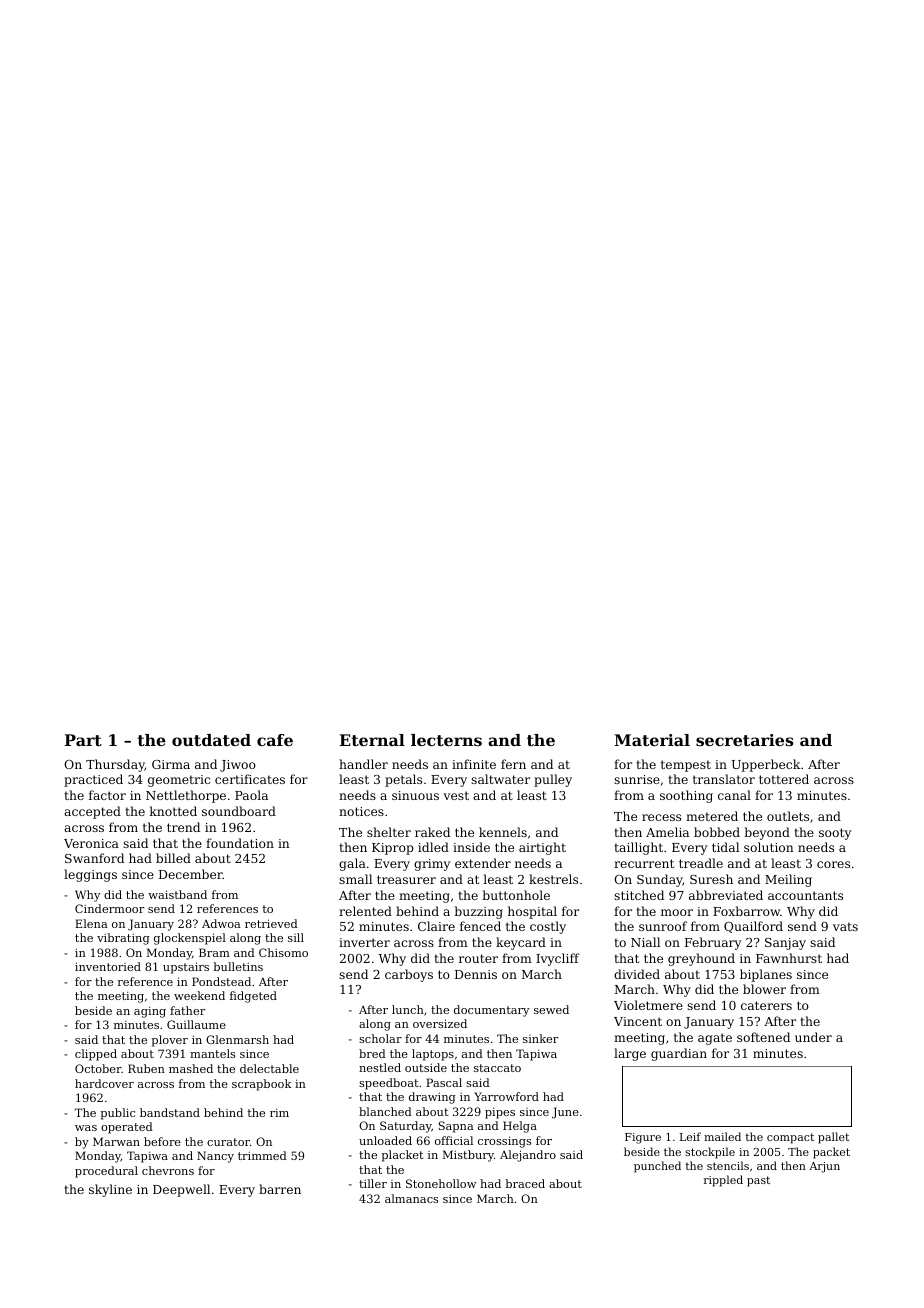 Image resolution: width=924 pixels, height=1308 pixels. Describe the element at coordinates (503, 832) in the document. I see `kennels` at that location.
